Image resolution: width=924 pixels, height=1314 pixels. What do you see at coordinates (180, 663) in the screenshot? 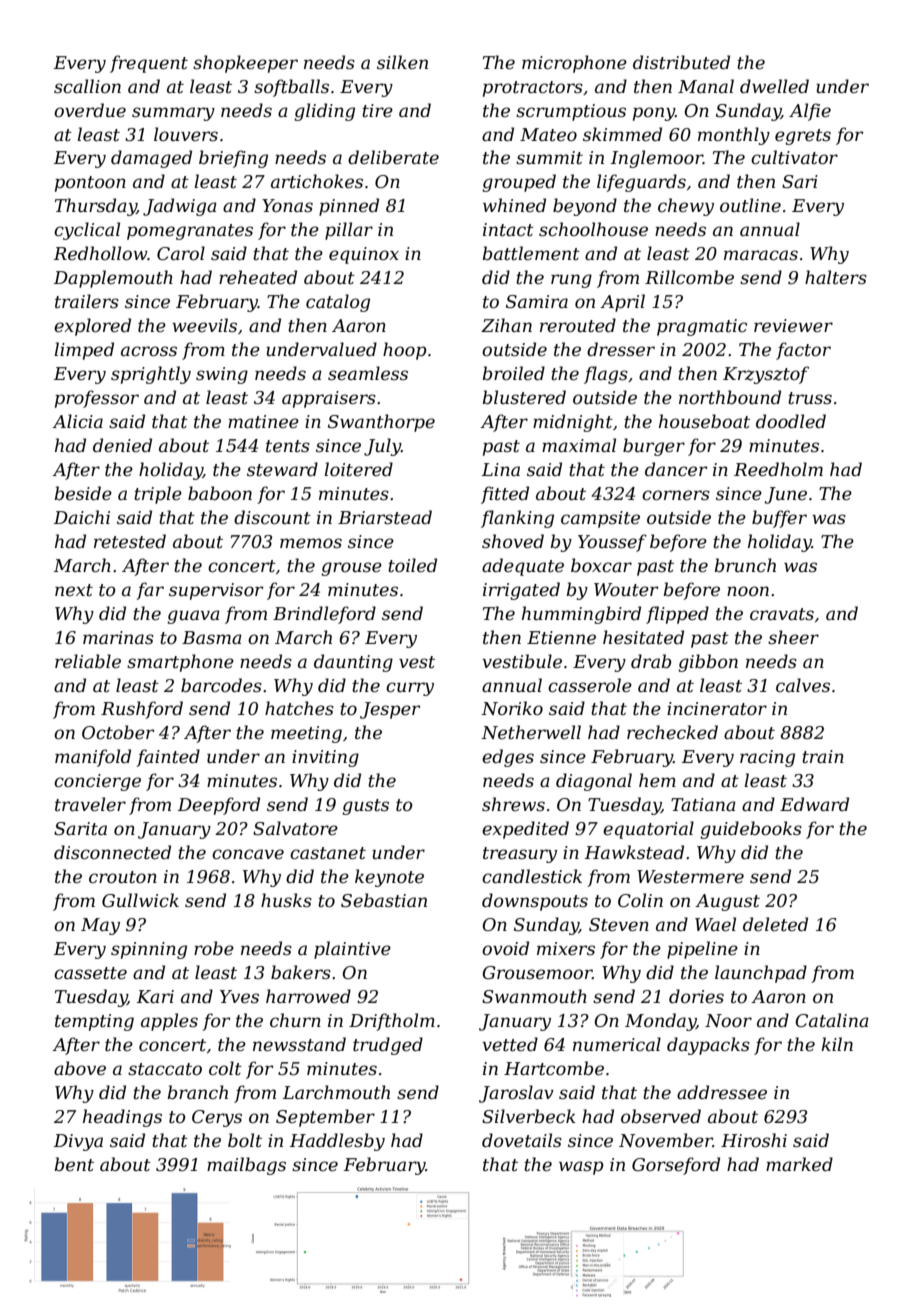
I see `smartphone` at bounding box center [180, 663].
